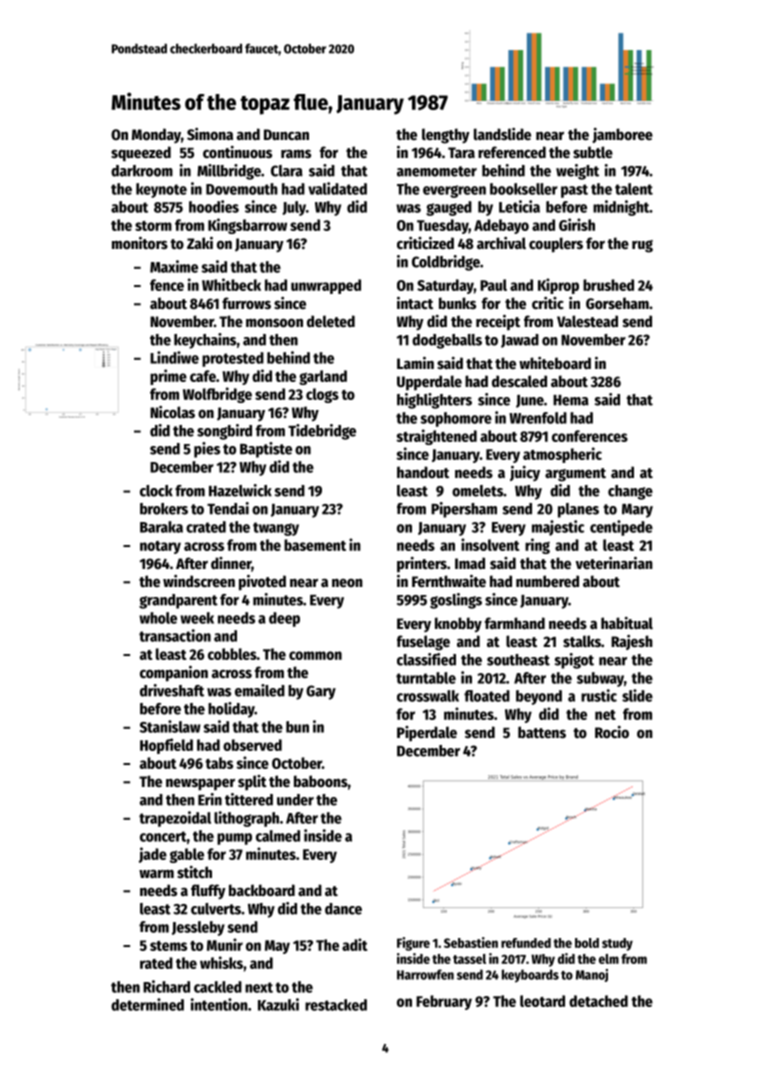 This document has height=1084, width=764. I want to click on conferences, so click(590, 436).
